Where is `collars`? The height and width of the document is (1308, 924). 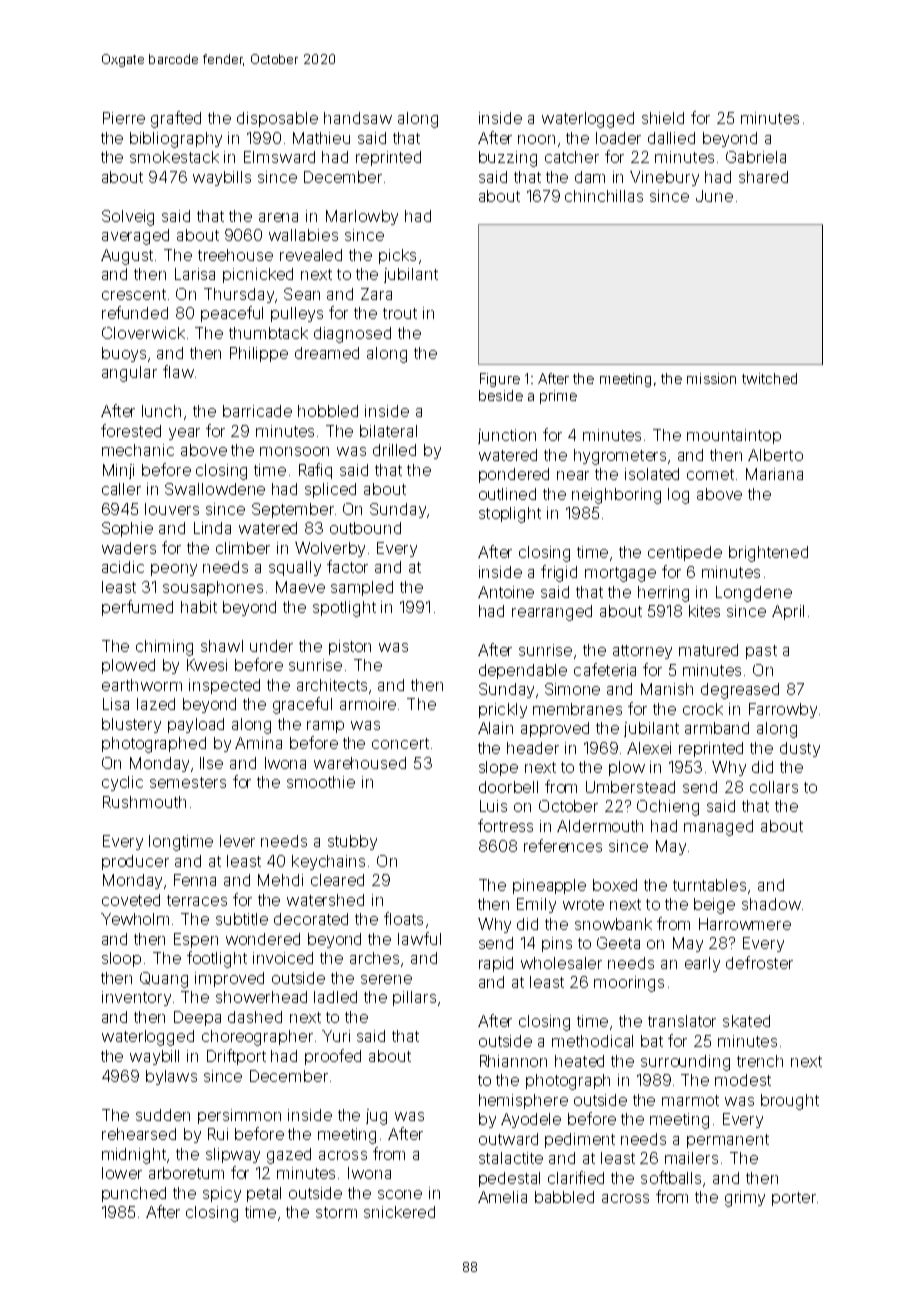 collars is located at coordinates (774, 787).
